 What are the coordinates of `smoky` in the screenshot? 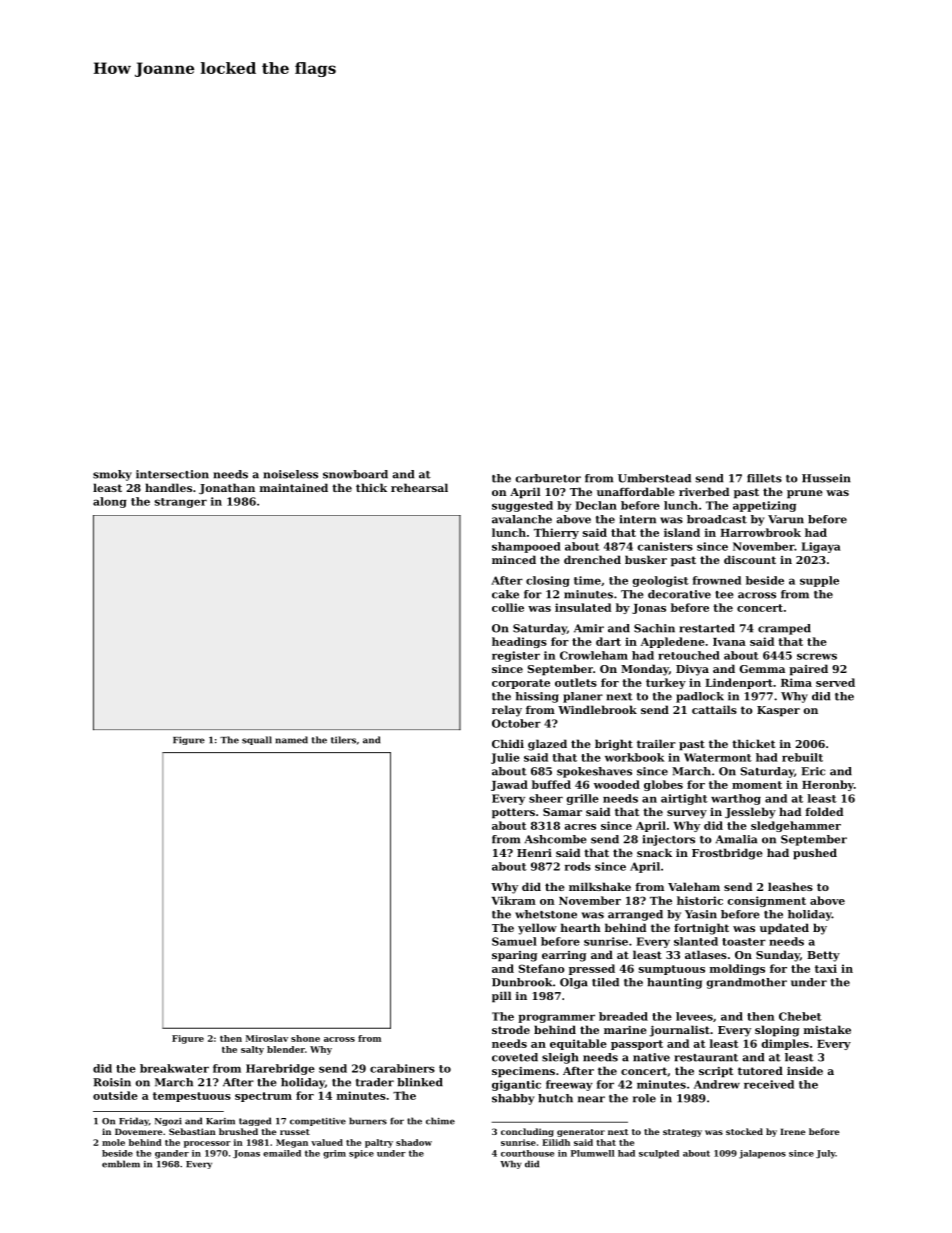 It's located at (112, 475).
